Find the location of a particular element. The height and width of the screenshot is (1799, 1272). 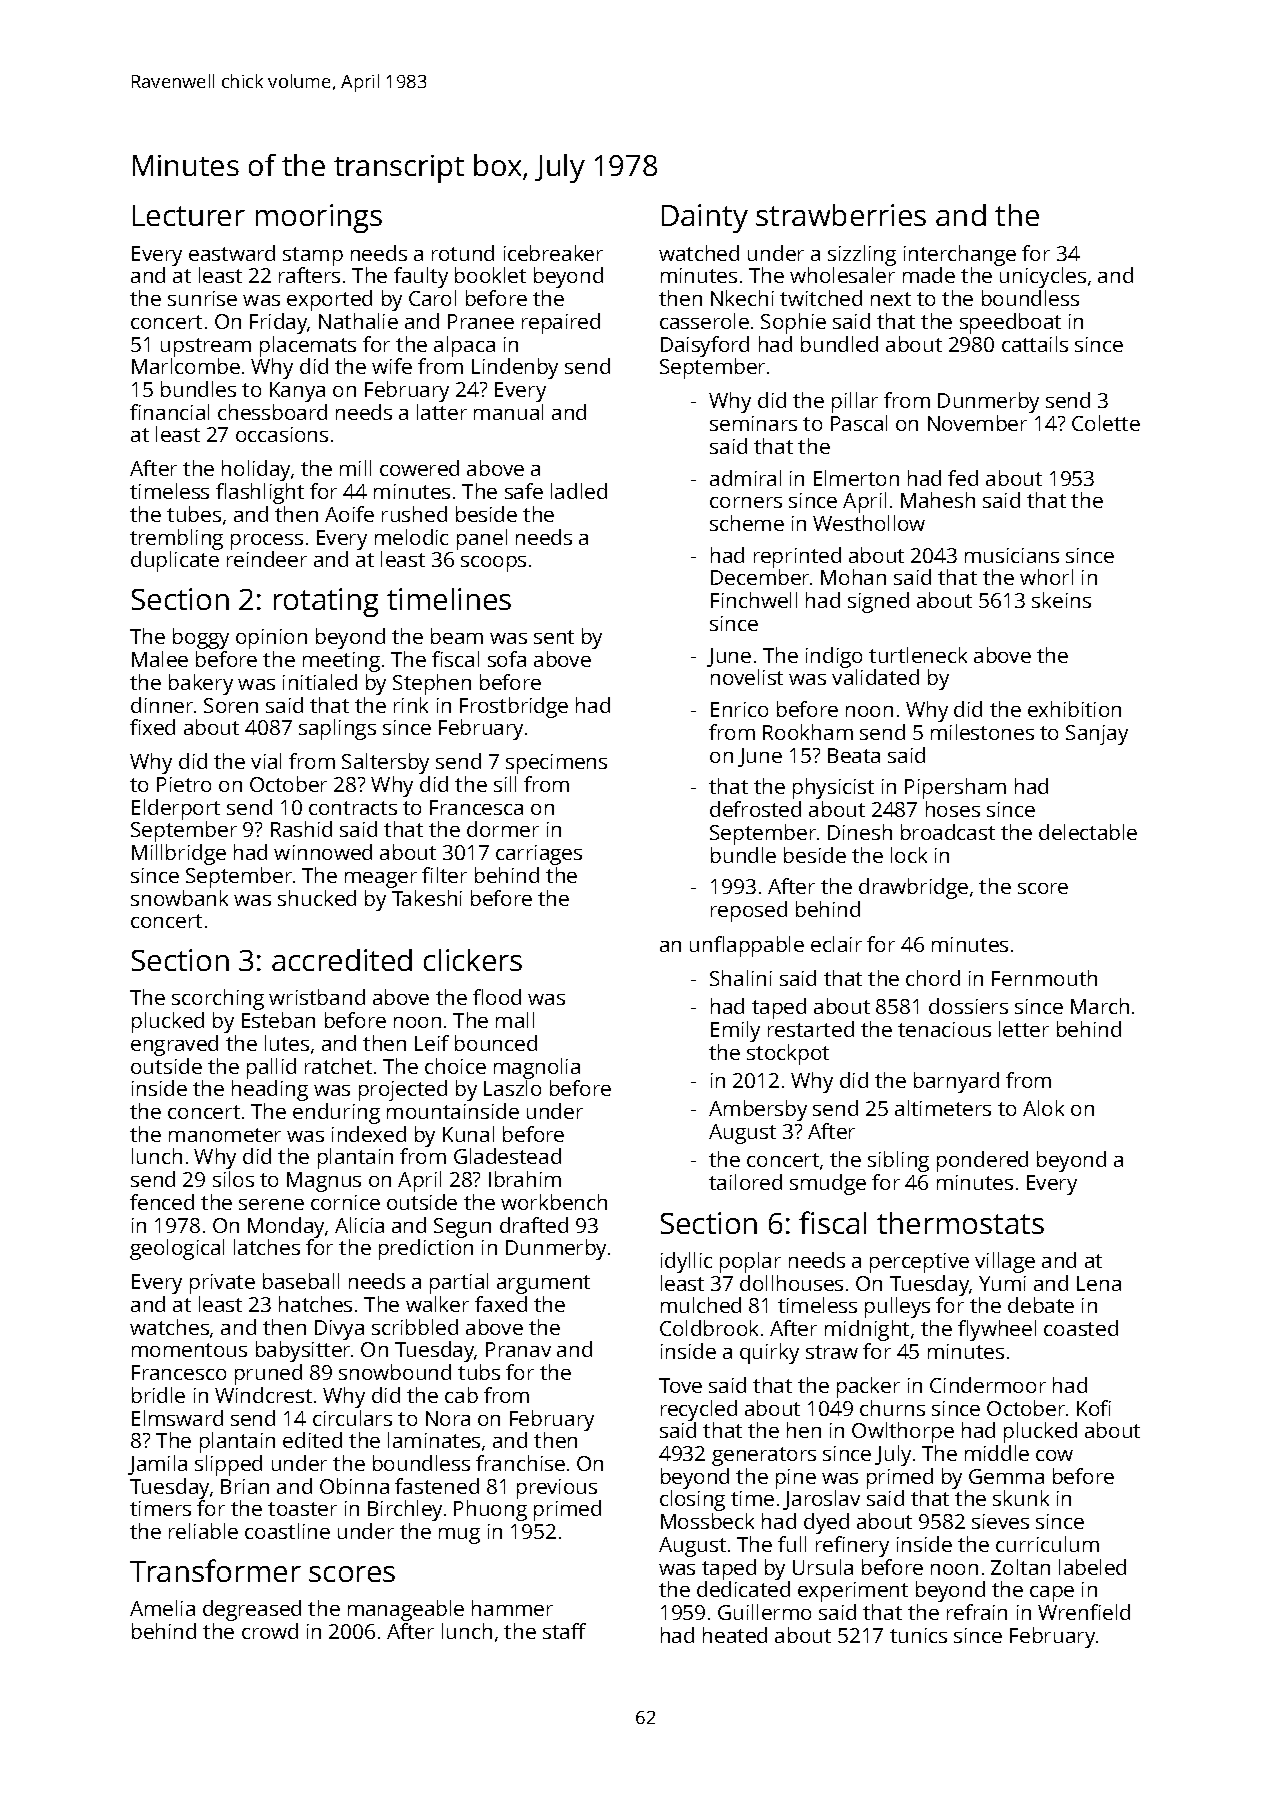

crowd is located at coordinates (270, 1631).
